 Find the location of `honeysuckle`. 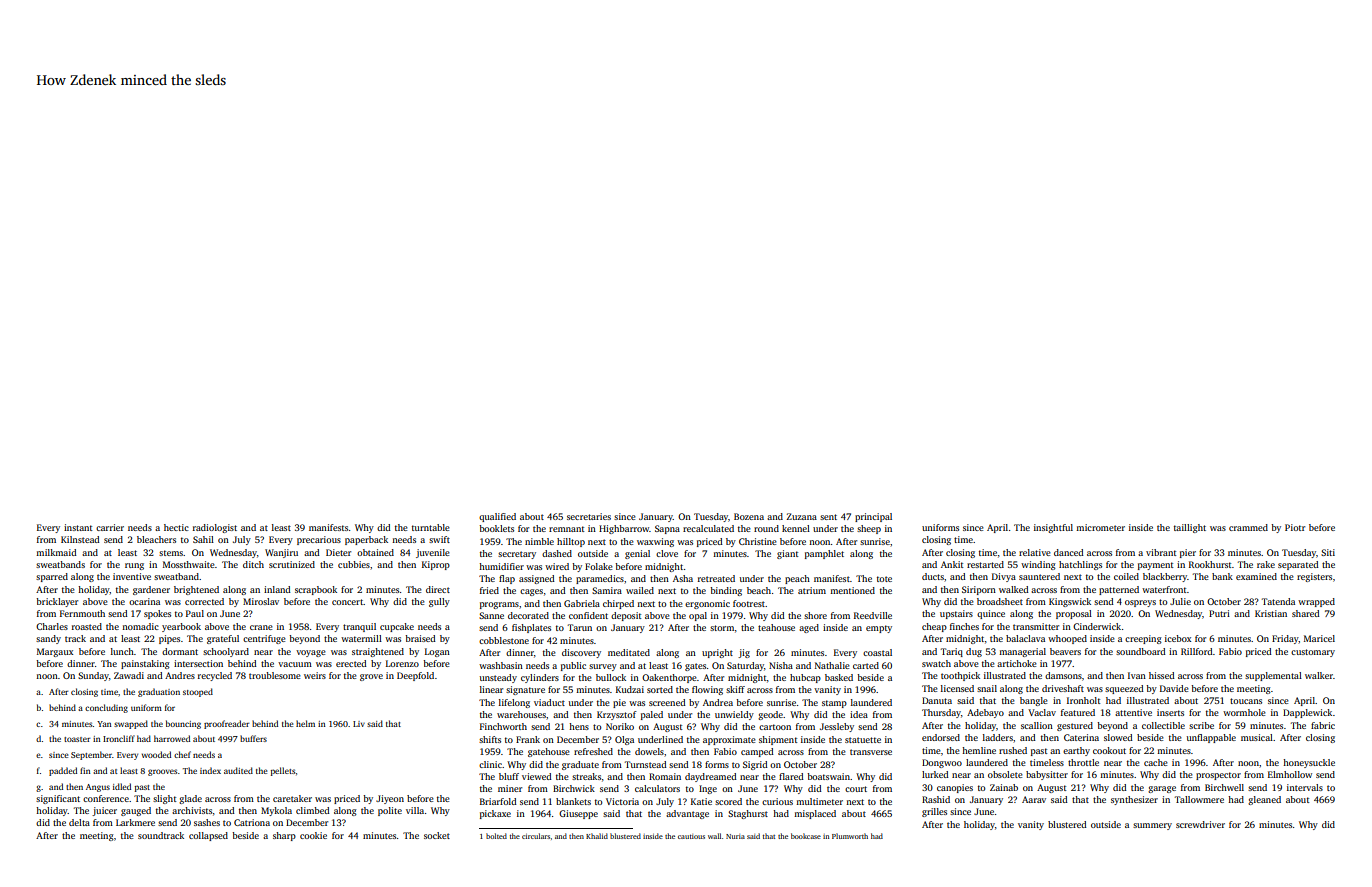

honeysuckle is located at coordinates (1309, 763).
